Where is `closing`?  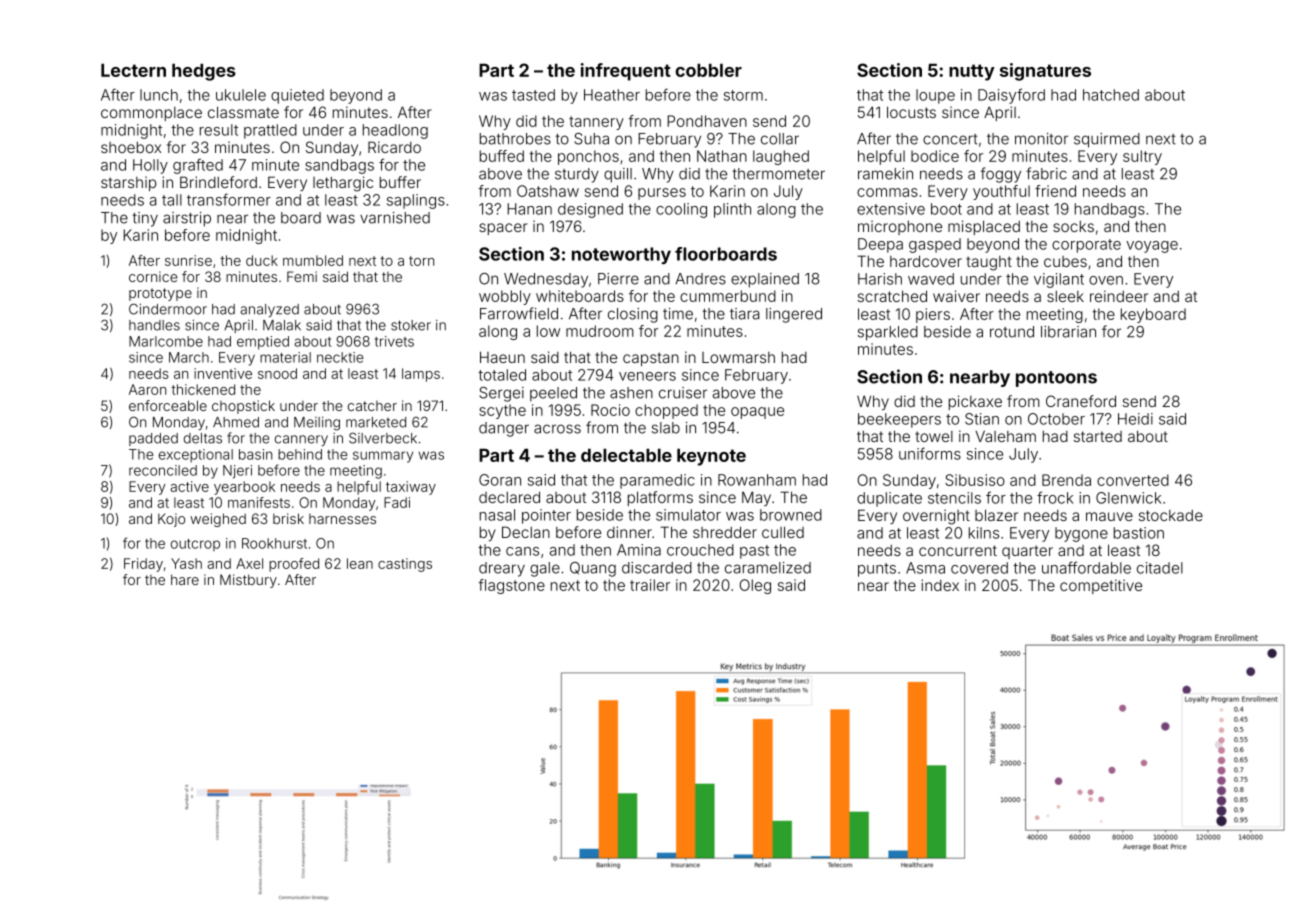
closing is located at coordinates (633, 315).
